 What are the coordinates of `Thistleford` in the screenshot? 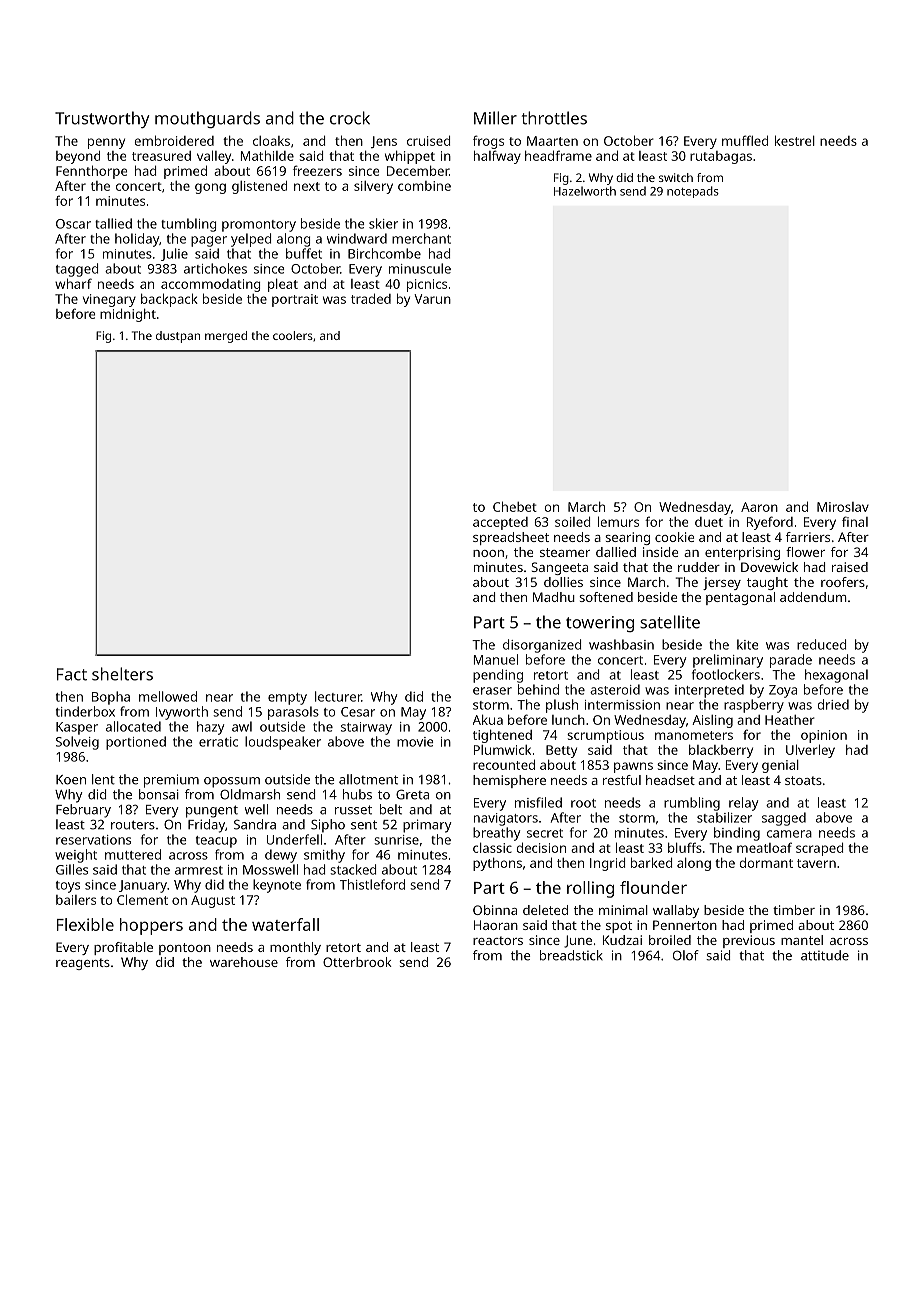 It's located at (372, 884).
